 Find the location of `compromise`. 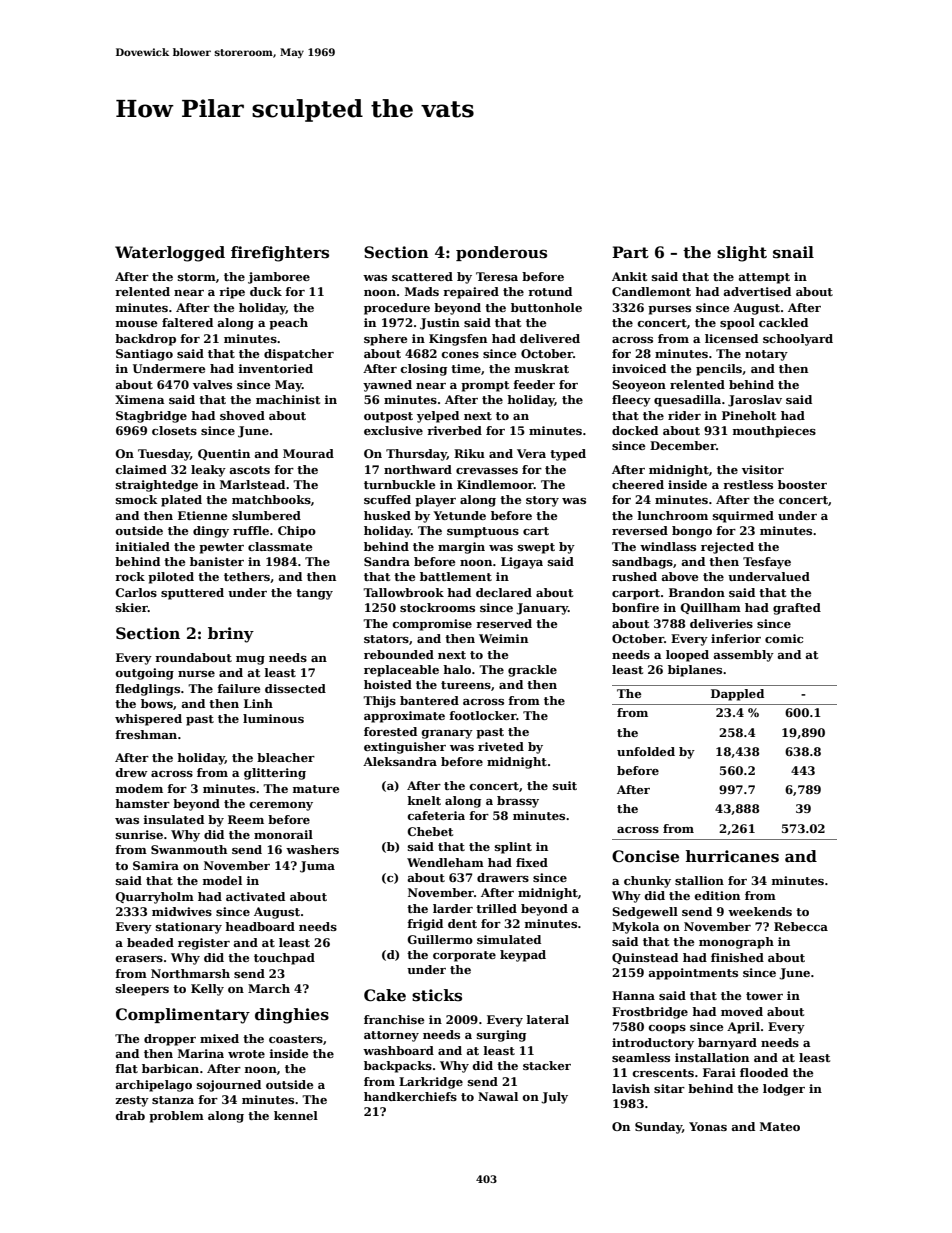

compromise is located at coordinates (432, 625).
